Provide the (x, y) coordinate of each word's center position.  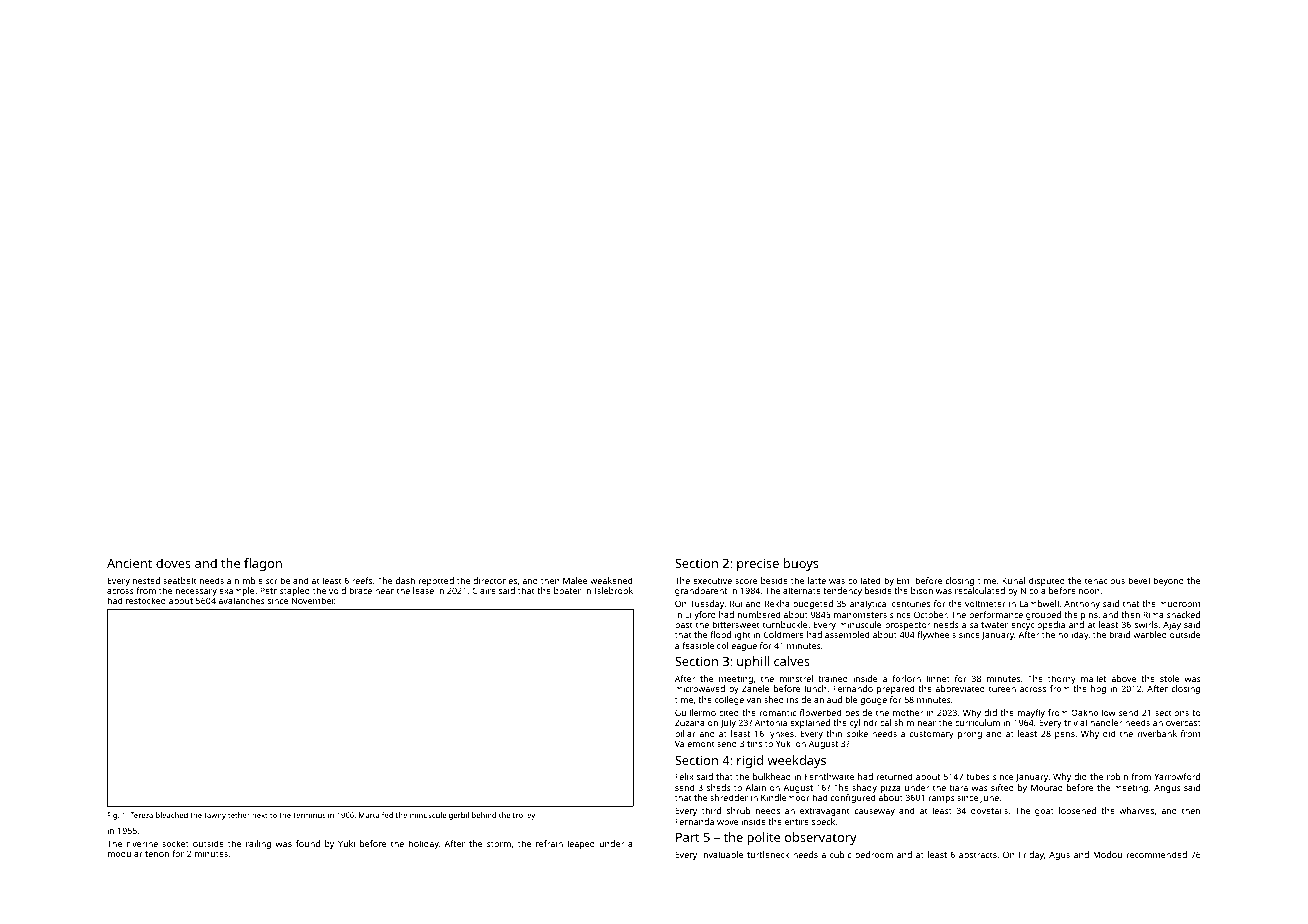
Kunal (1013, 580)
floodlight (730, 635)
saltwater (989, 624)
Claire (484, 590)
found (308, 843)
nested (146, 580)
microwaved (700, 688)
